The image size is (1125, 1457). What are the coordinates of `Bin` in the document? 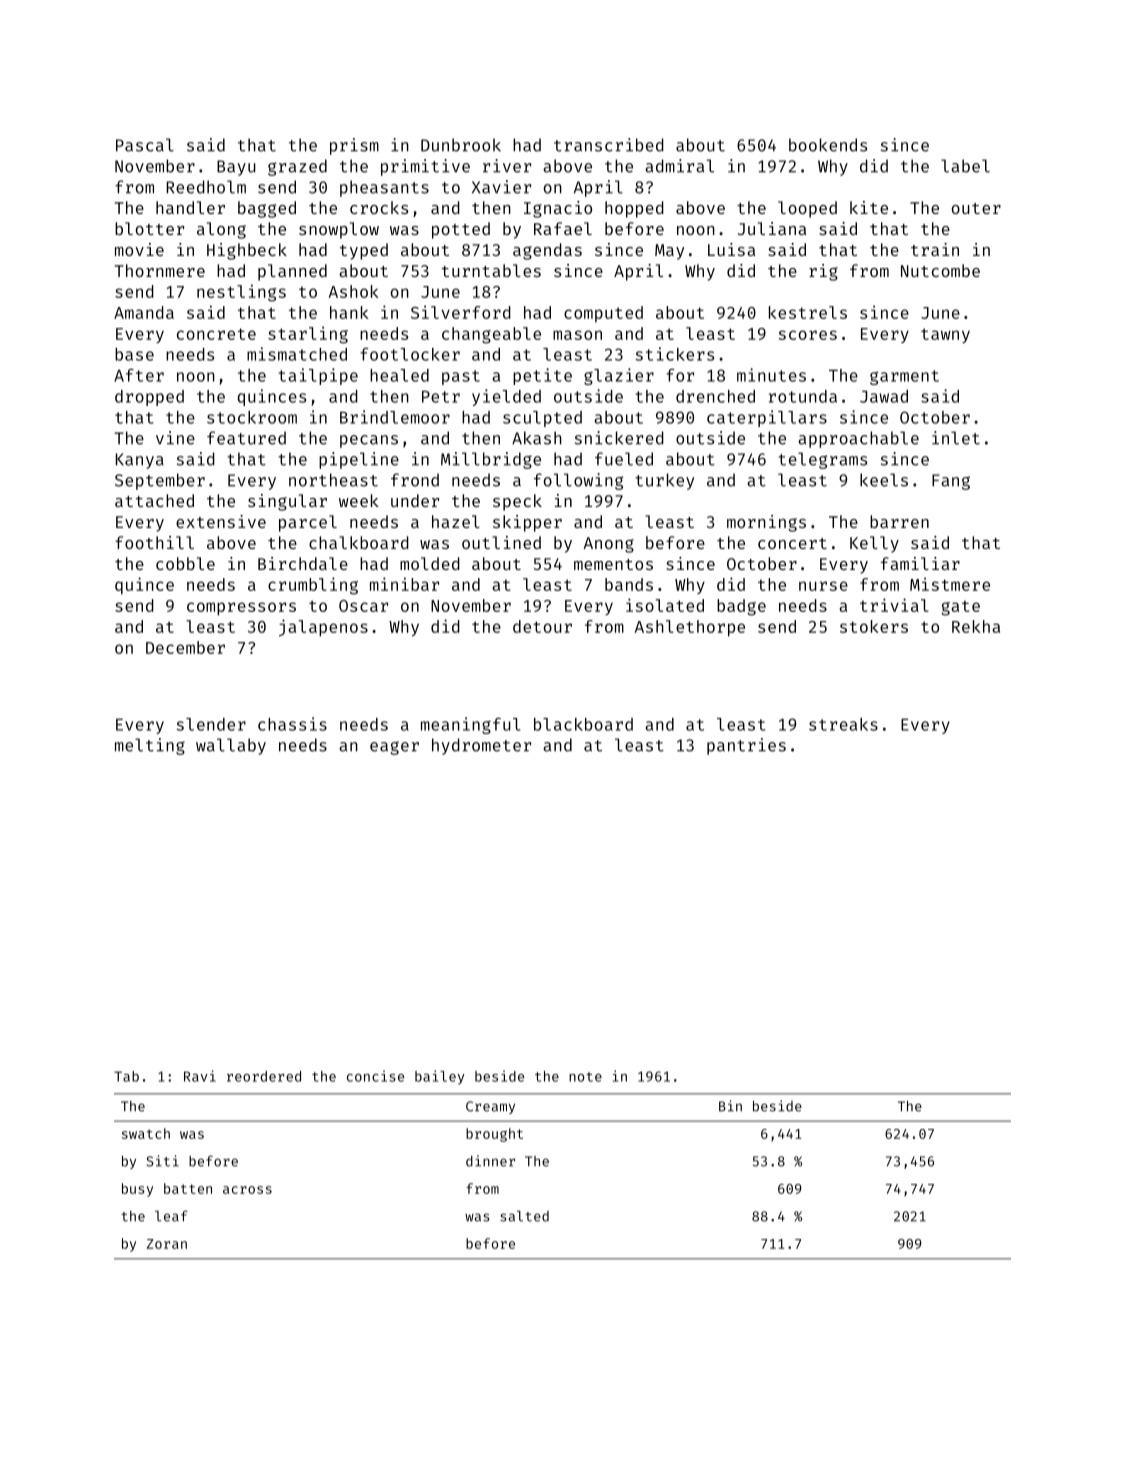 It's located at (730, 1106).
